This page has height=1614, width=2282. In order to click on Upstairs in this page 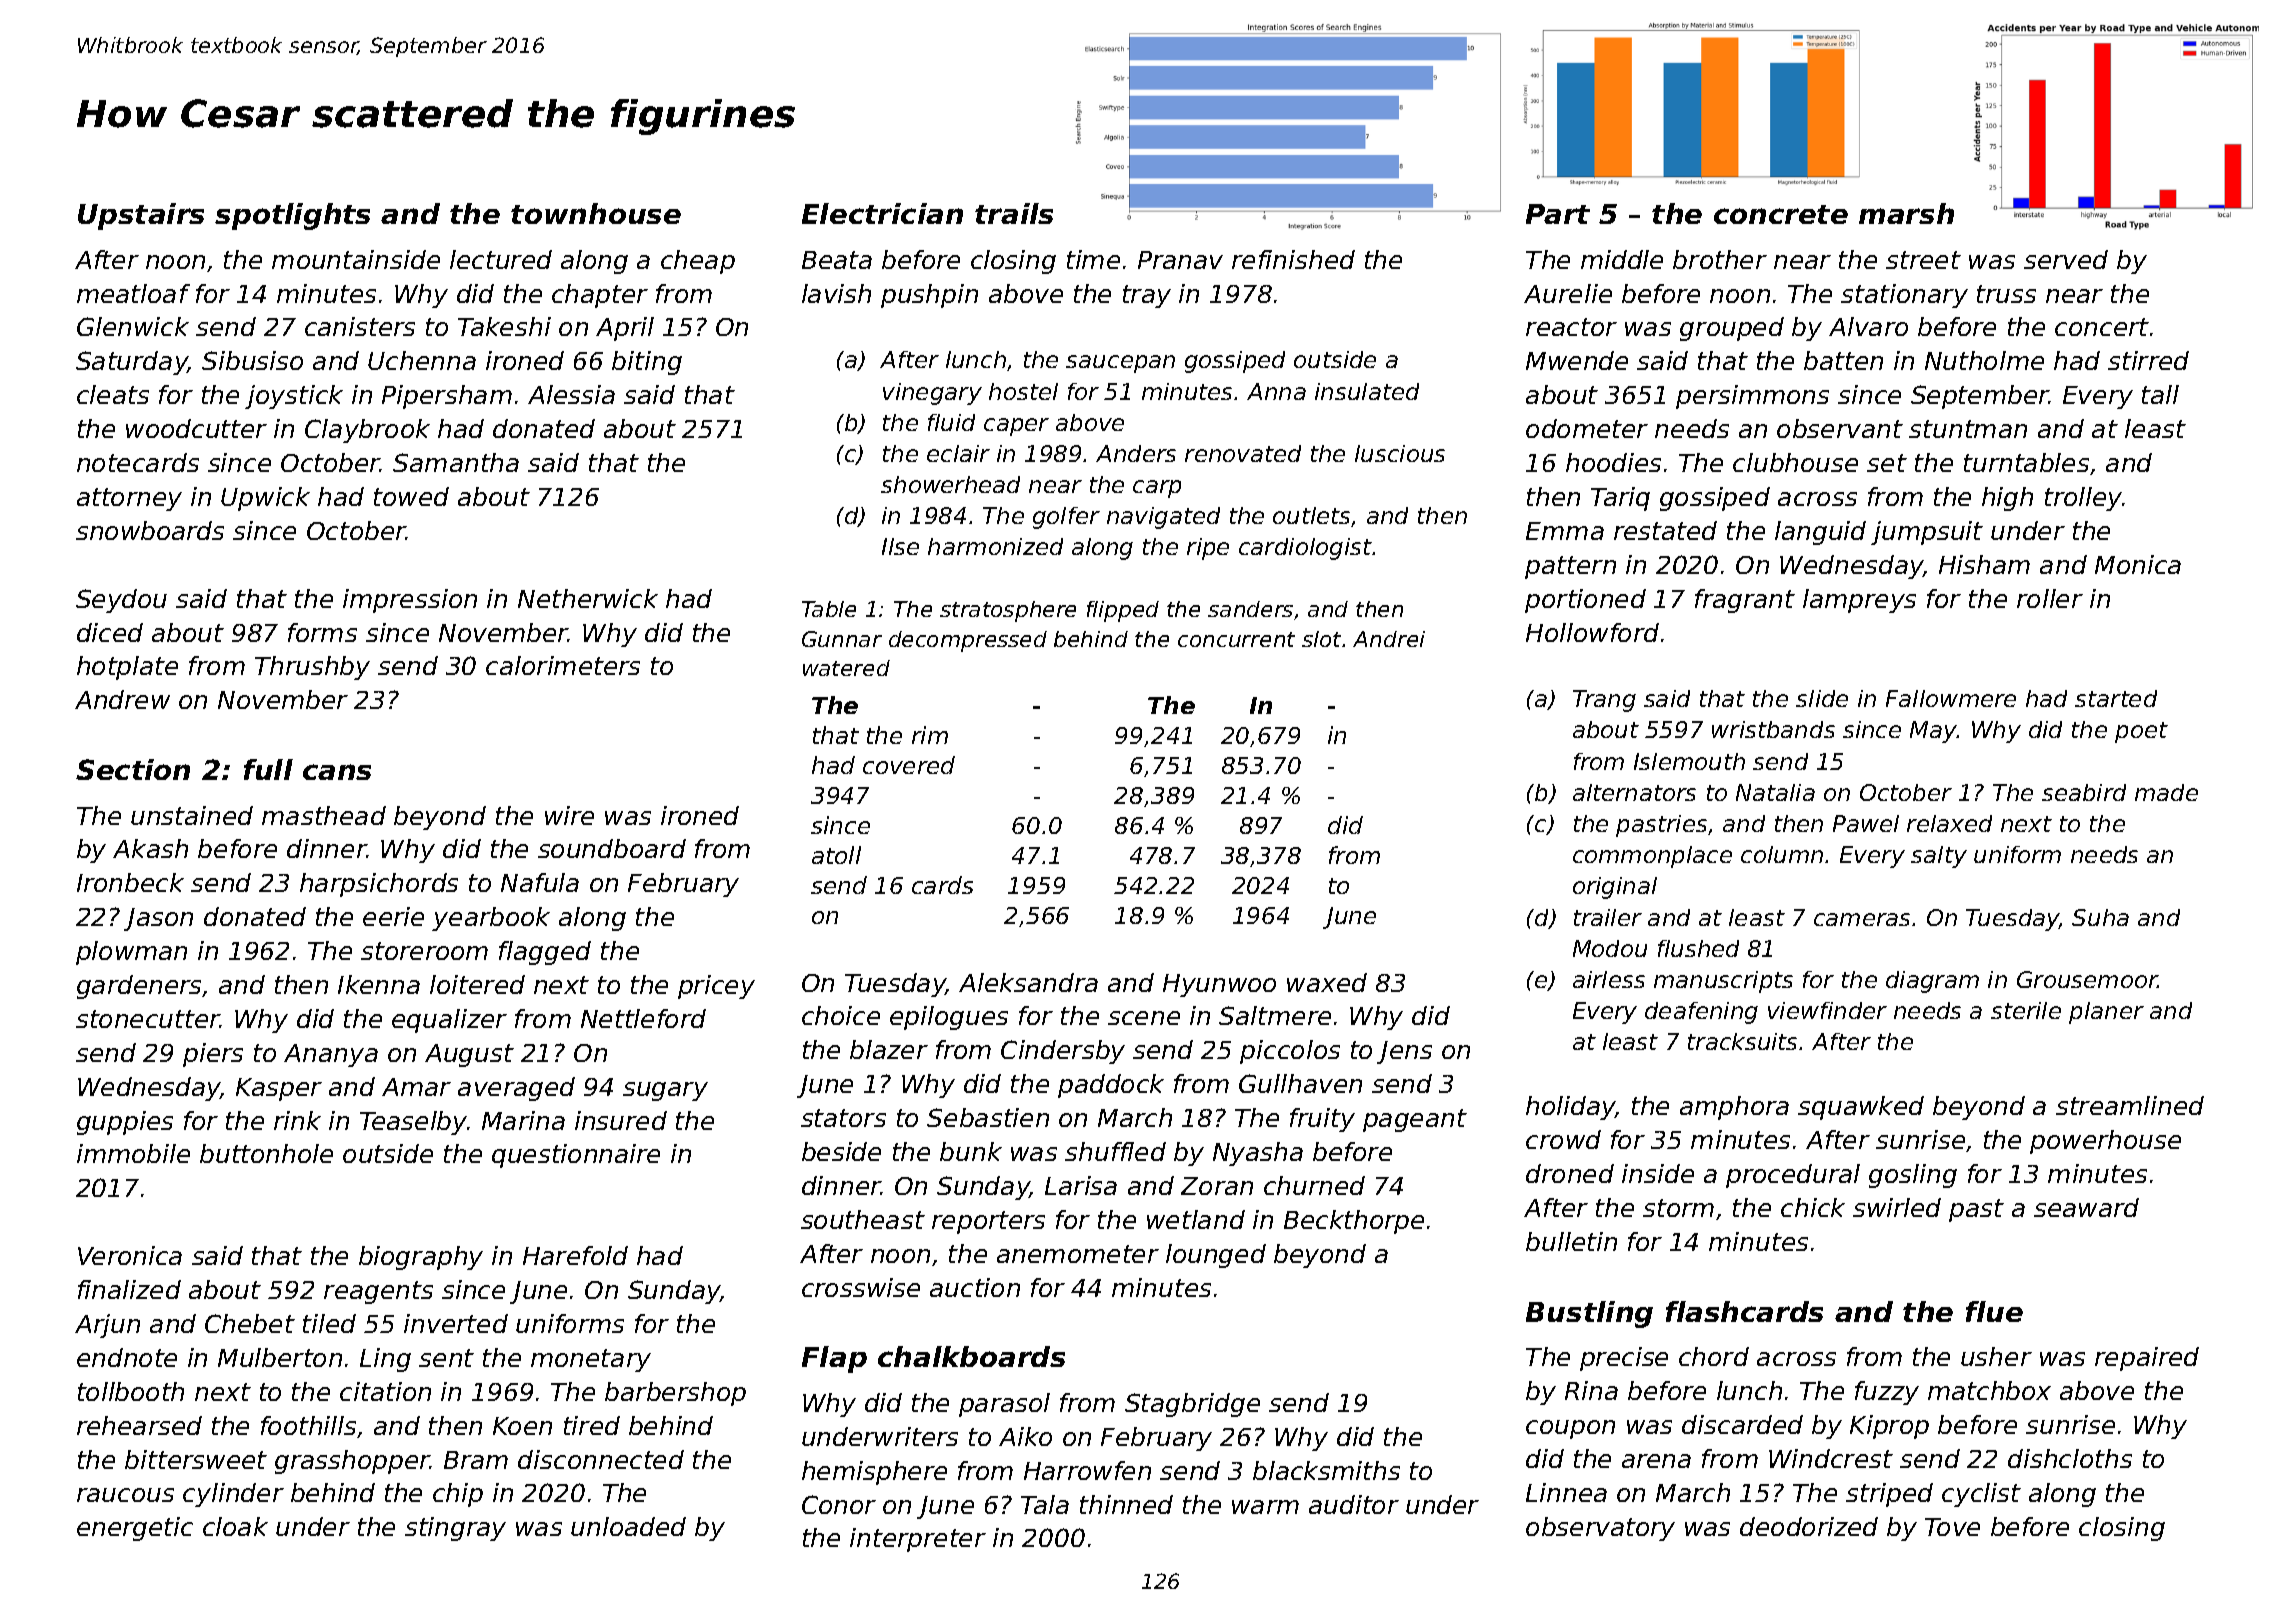, I will do `click(141, 216)`.
